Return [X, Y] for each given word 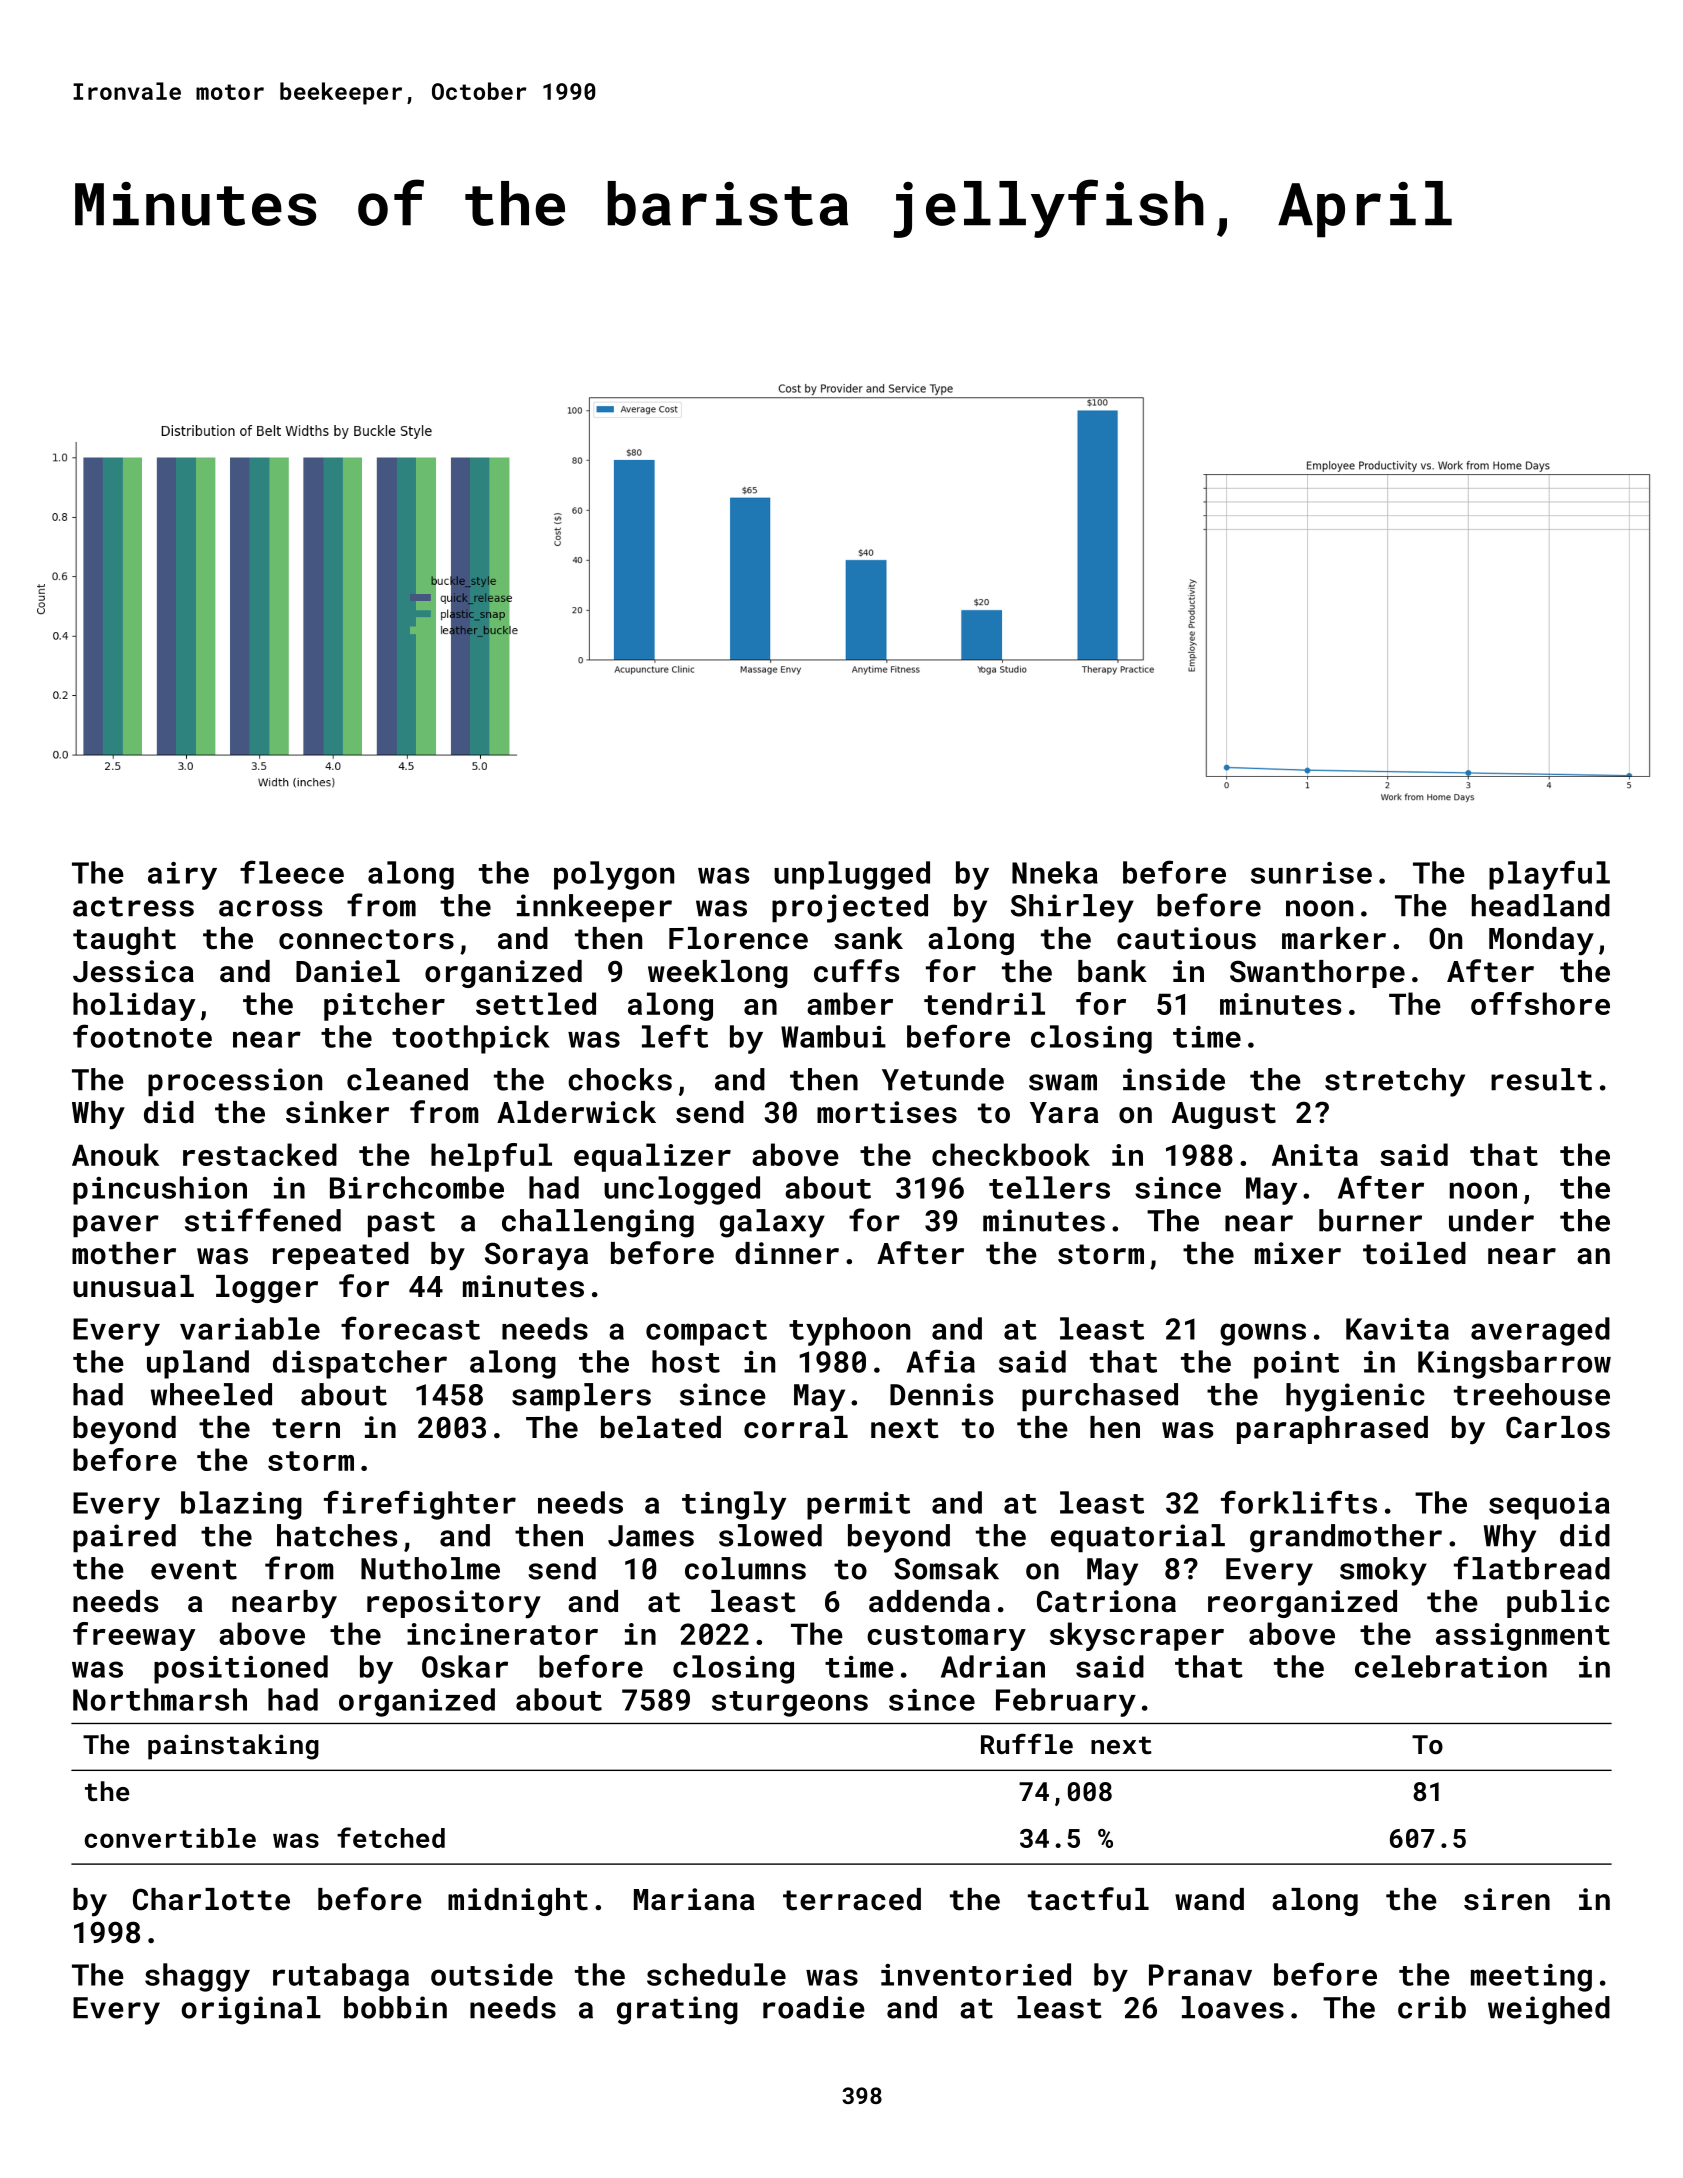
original [251, 2010]
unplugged [852, 875]
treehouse [1532, 1394]
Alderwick [576, 1112]
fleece [292, 872]
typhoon [849, 1331]
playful [1549, 875]
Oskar [465, 1666]
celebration [1451, 1666]
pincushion [160, 1190]
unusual [133, 1286]
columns [745, 1568]
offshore [1540, 1003]
